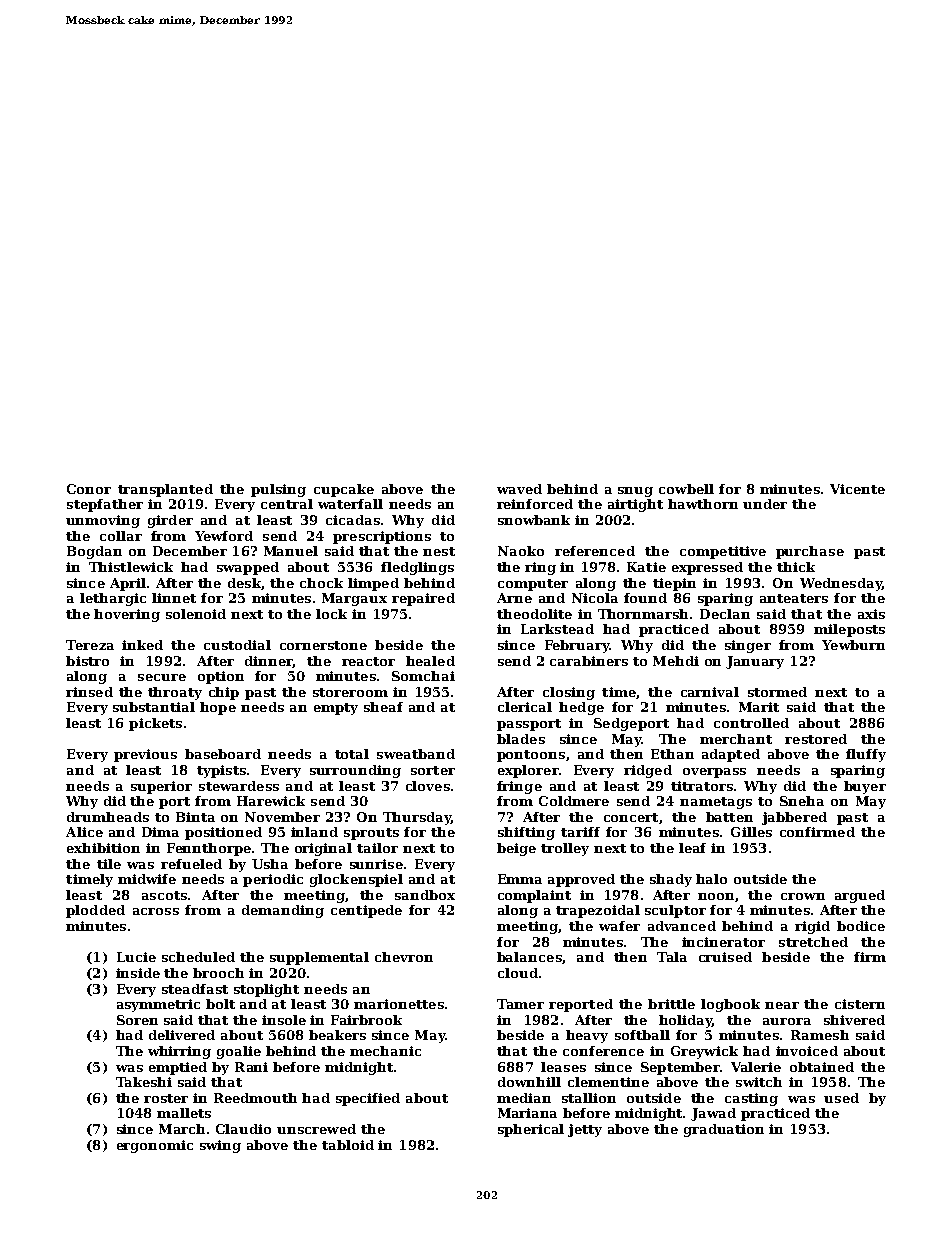  What do you see at coordinates (672, 754) in the image?
I see `Ethan` at bounding box center [672, 754].
